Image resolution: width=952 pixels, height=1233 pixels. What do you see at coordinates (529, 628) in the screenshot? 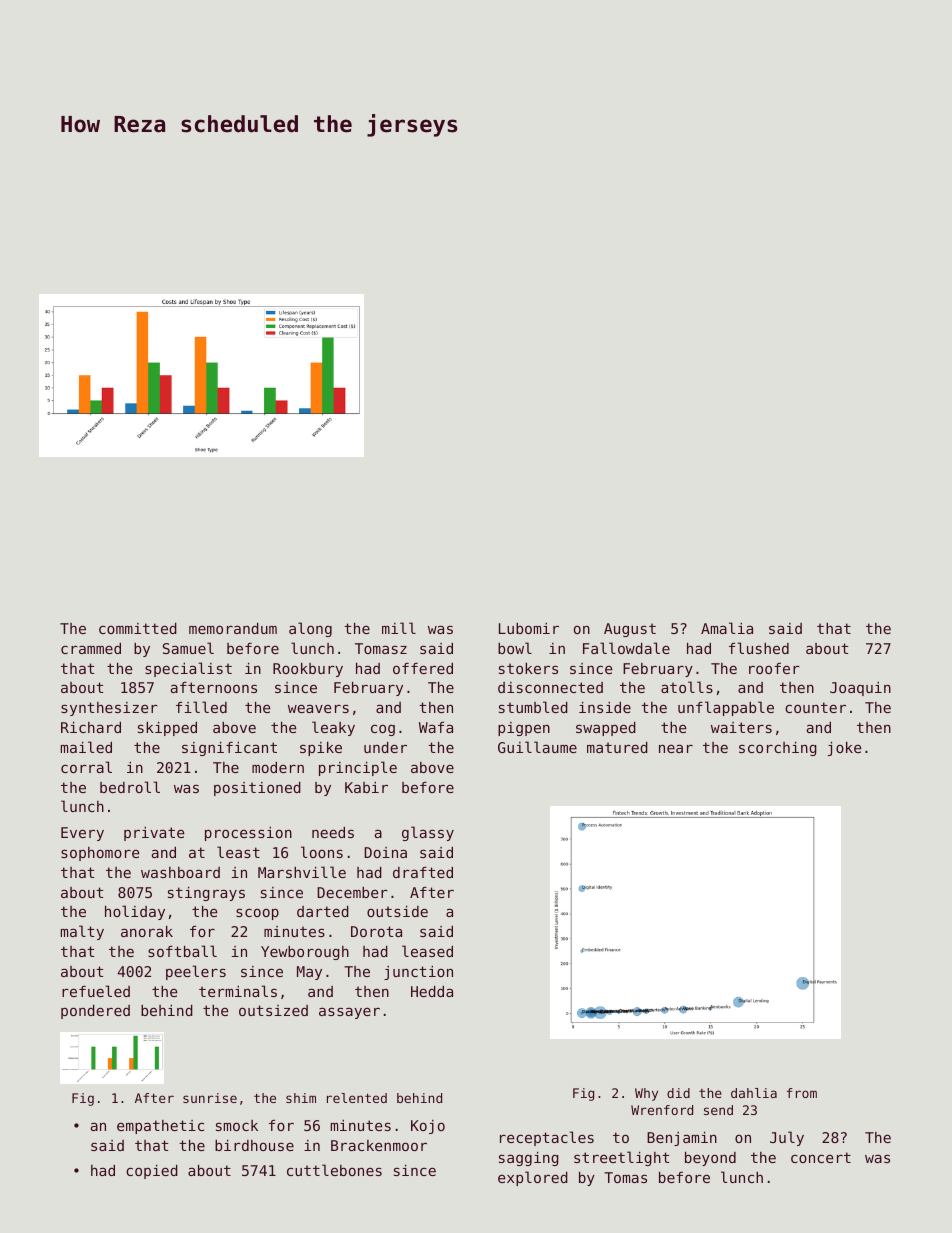
I see `Lubomir` at bounding box center [529, 628].
